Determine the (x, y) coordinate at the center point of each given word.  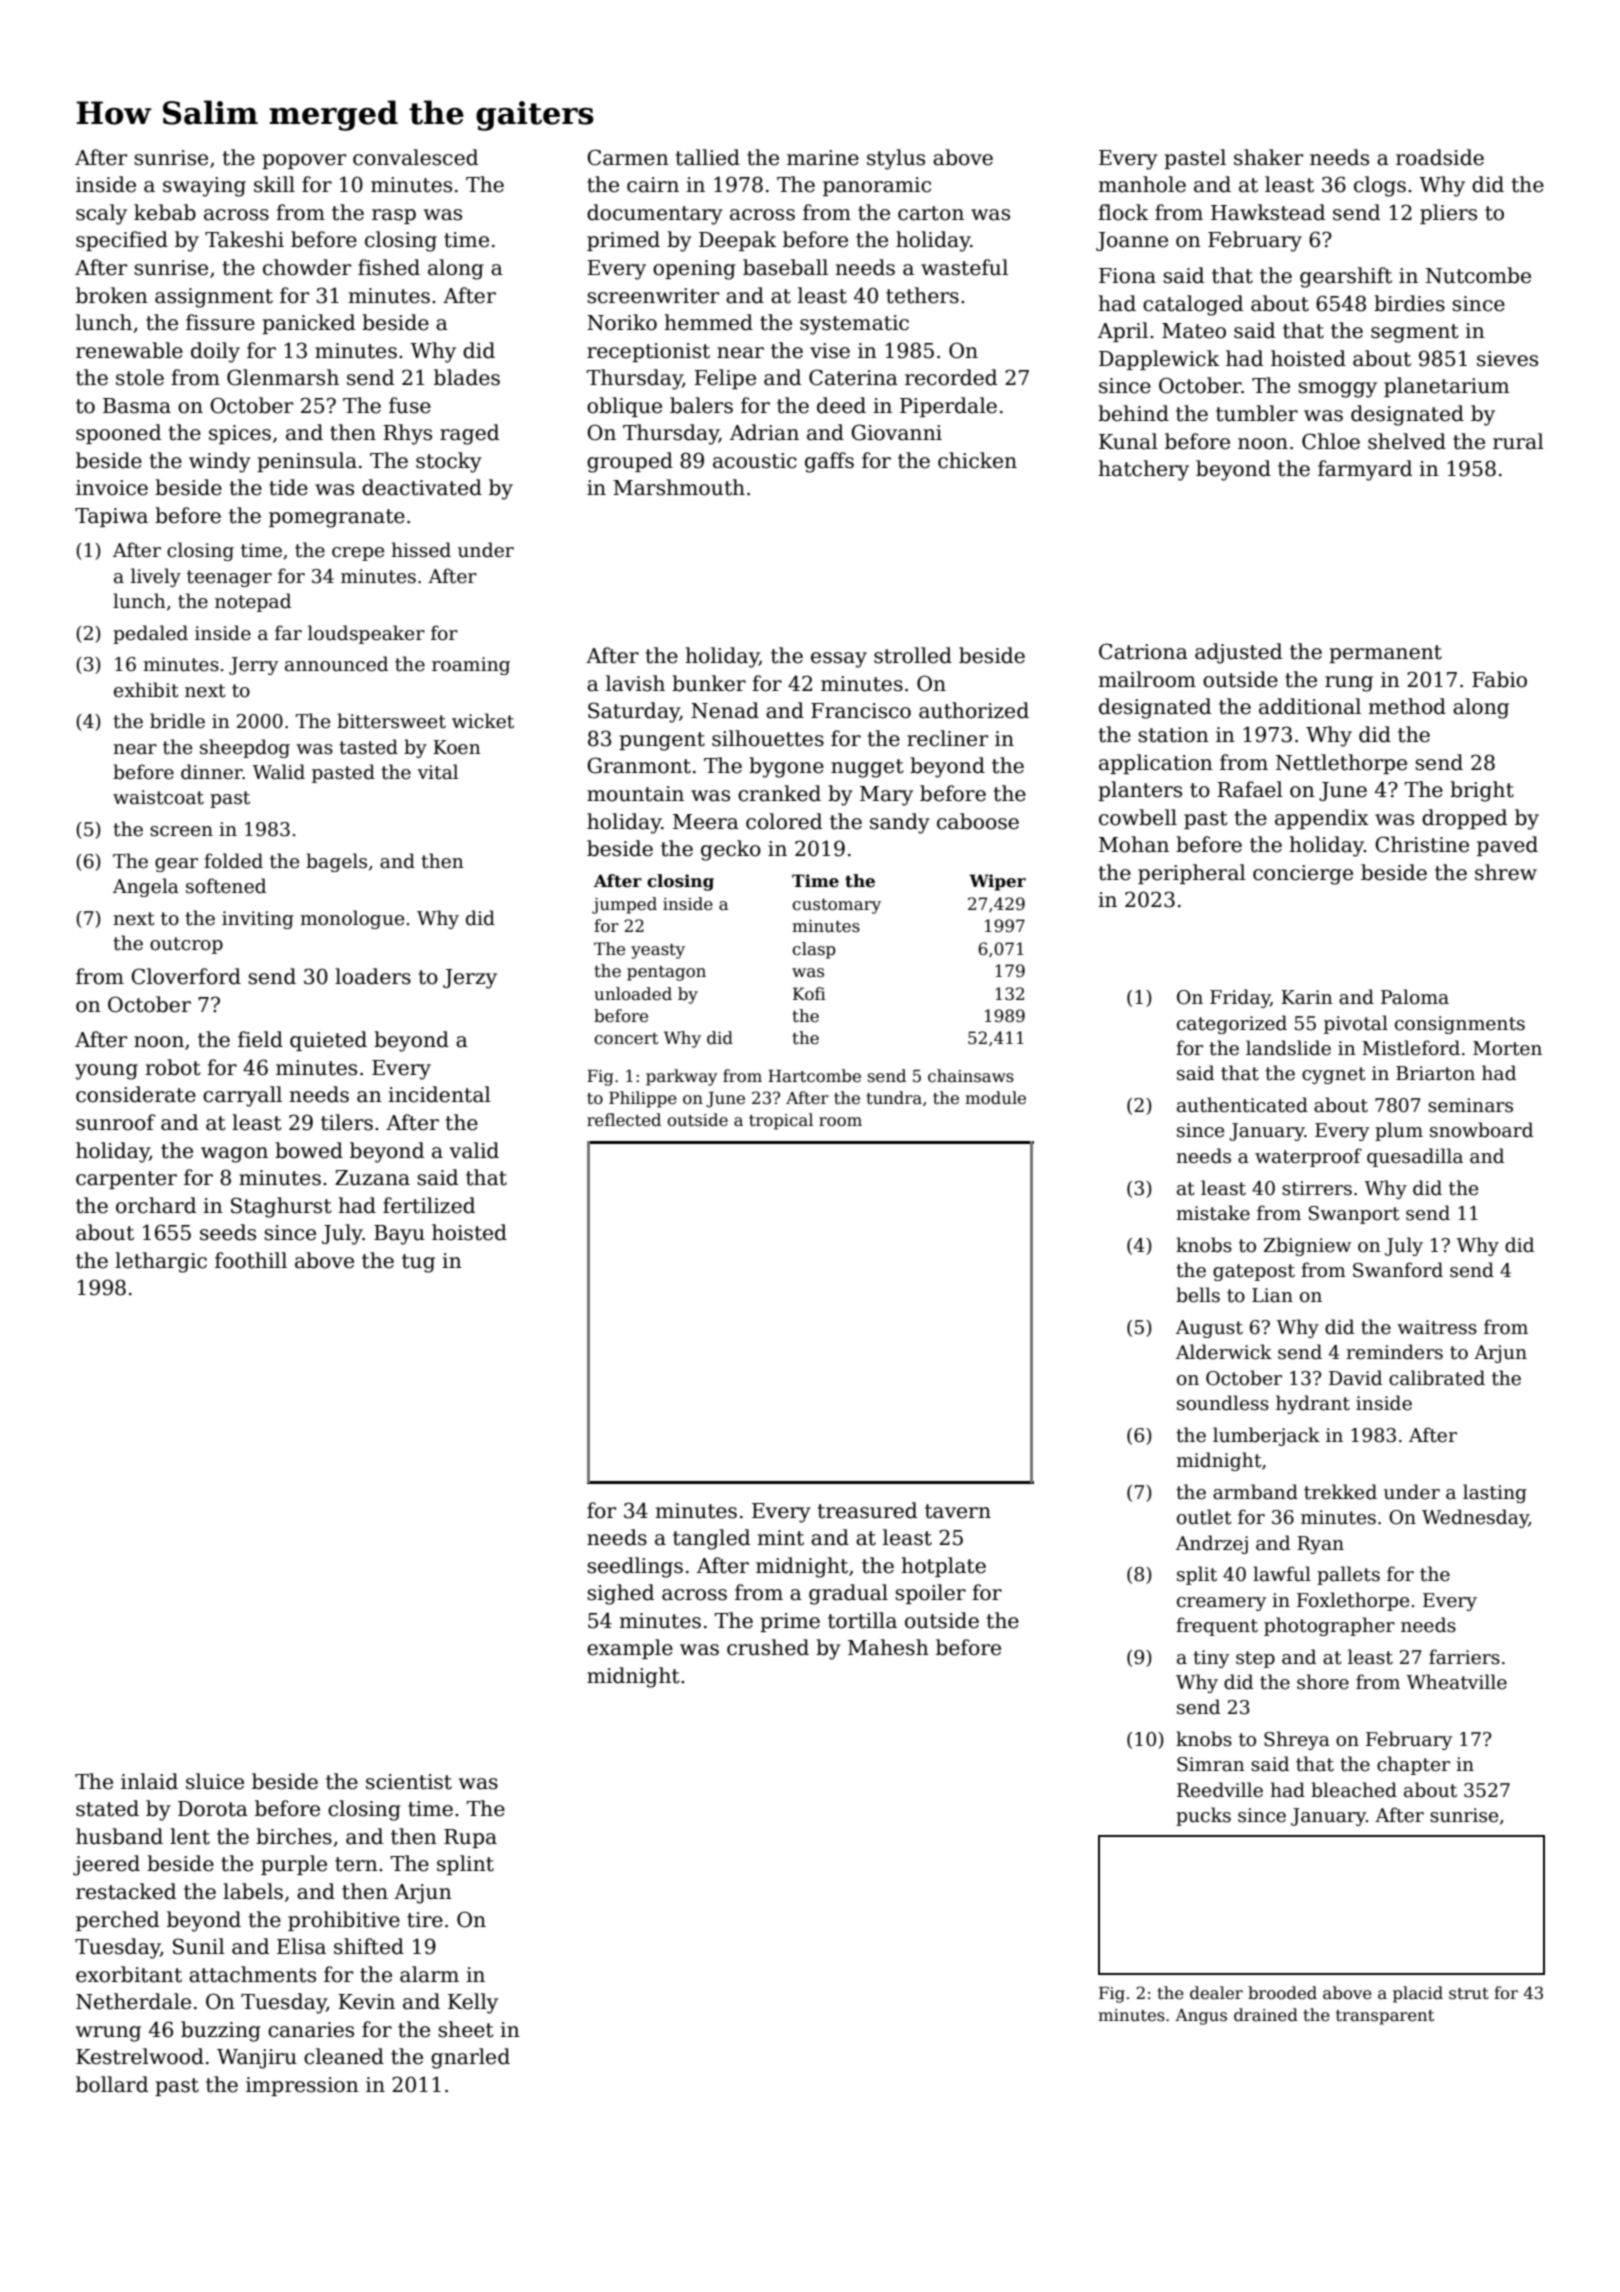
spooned (118, 434)
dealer (1216, 1993)
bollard (112, 2084)
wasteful (964, 267)
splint (465, 1865)
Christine (1422, 844)
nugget (867, 768)
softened (226, 886)
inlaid (149, 1781)
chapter (1413, 1765)
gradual (848, 1594)
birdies (1409, 303)
